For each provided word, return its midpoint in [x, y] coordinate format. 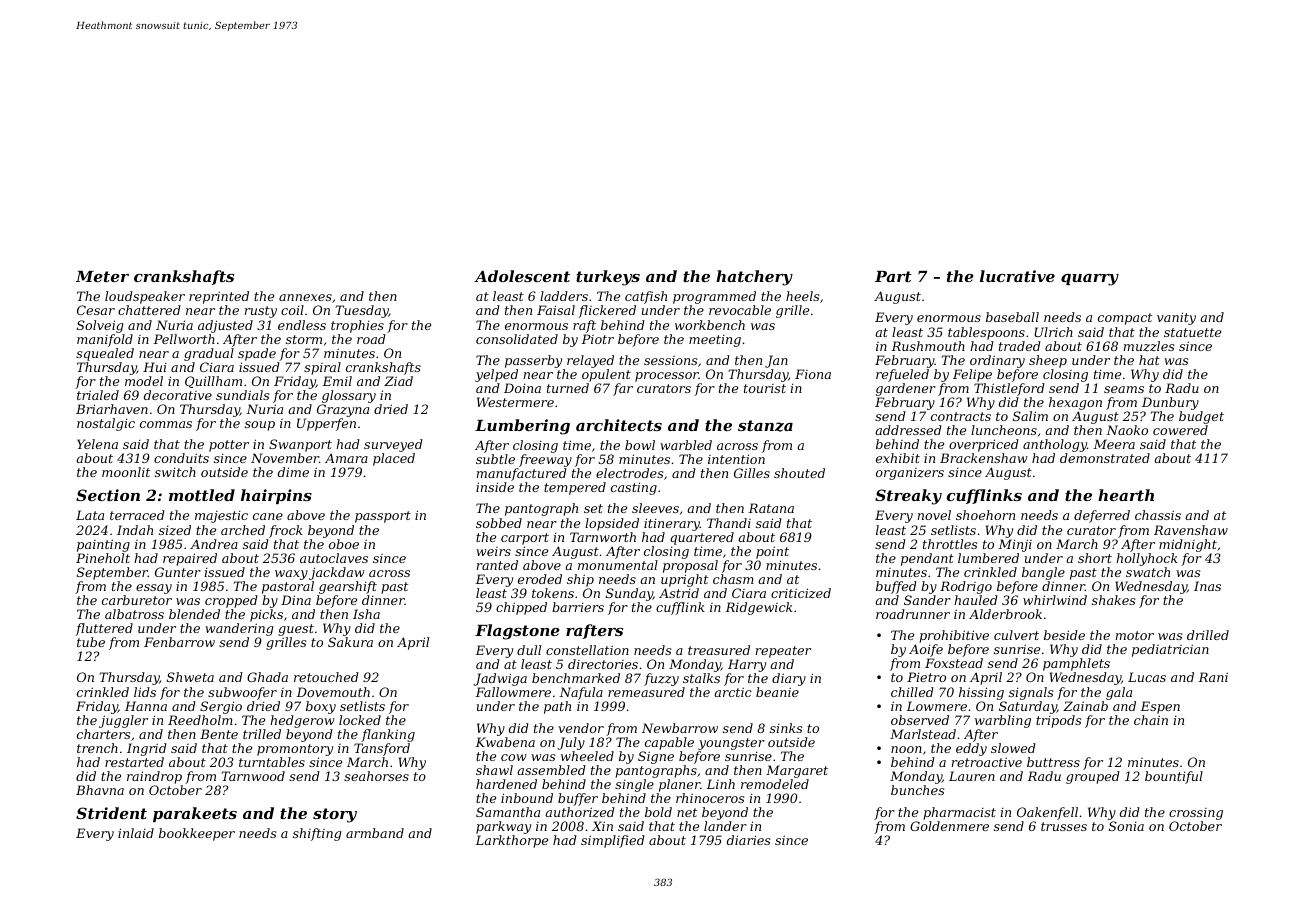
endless [302, 325]
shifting [317, 834]
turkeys [608, 278]
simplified [613, 841]
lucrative [1017, 276]
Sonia [1126, 826]
